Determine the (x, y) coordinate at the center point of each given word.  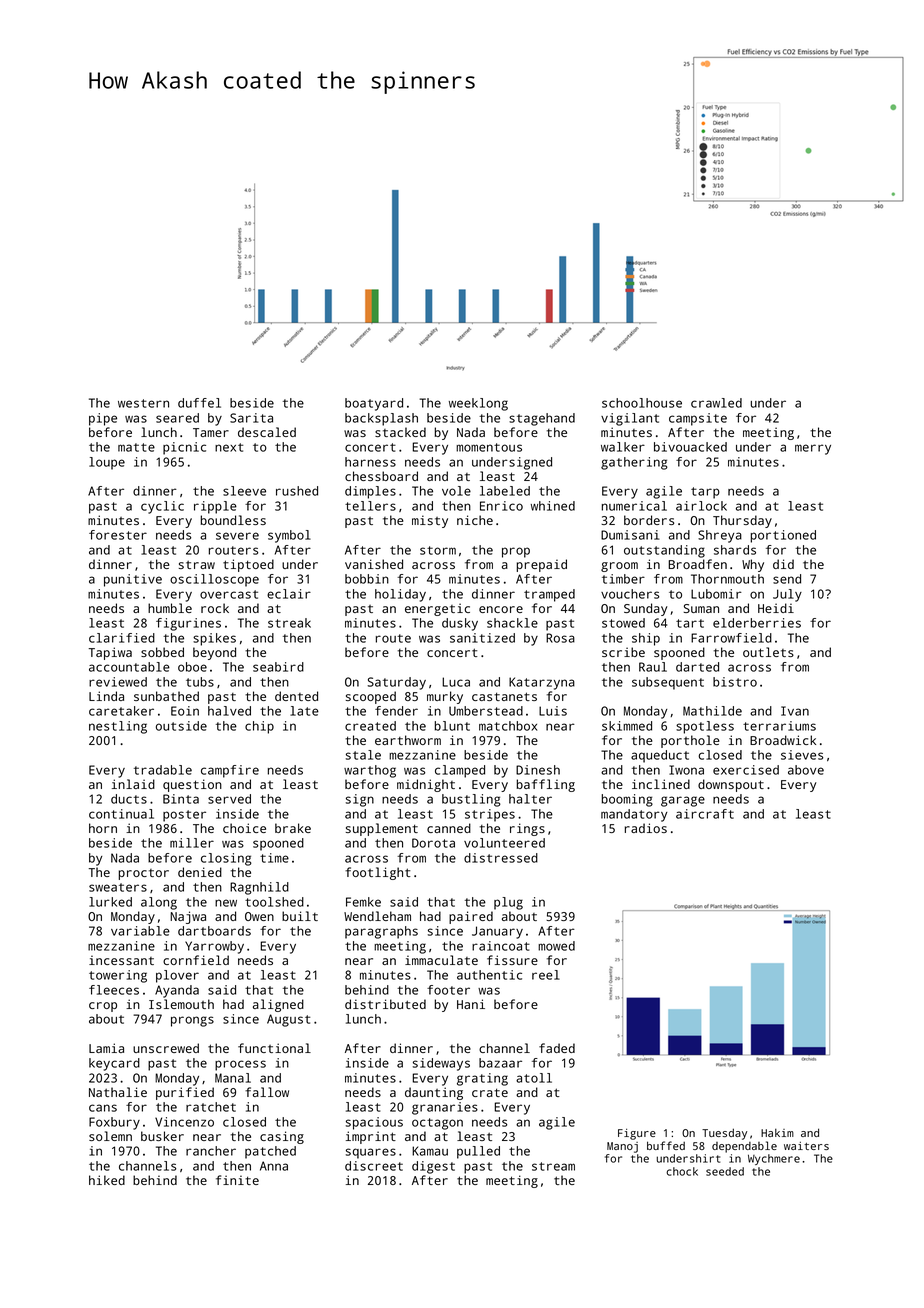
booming (627, 800)
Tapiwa (110, 653)
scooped (371, 697)
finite (237, 1180)
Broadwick (783, 740)
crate (490, 1092)
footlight (378, 873)
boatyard (374, 404)
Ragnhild (259, 888)
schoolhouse (642, 403)
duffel (199, 403)
